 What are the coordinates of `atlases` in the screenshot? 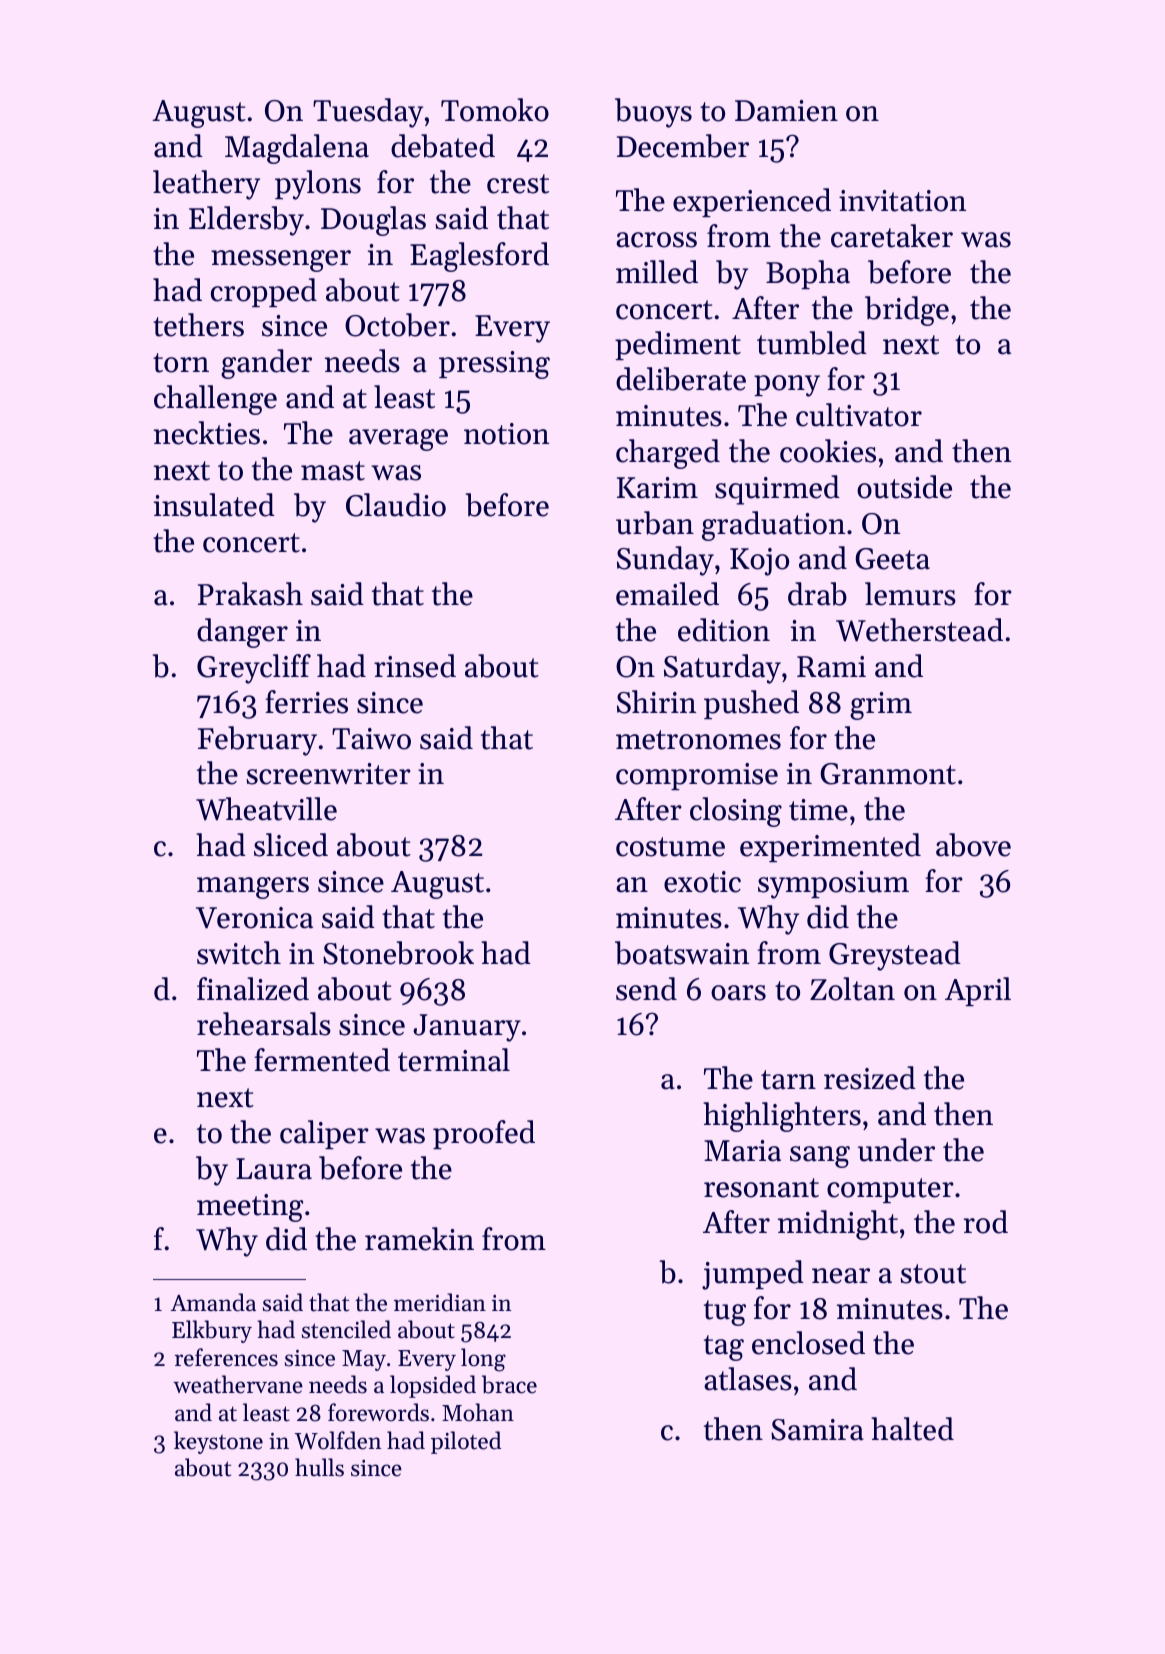 It's located at (748, 1379).
